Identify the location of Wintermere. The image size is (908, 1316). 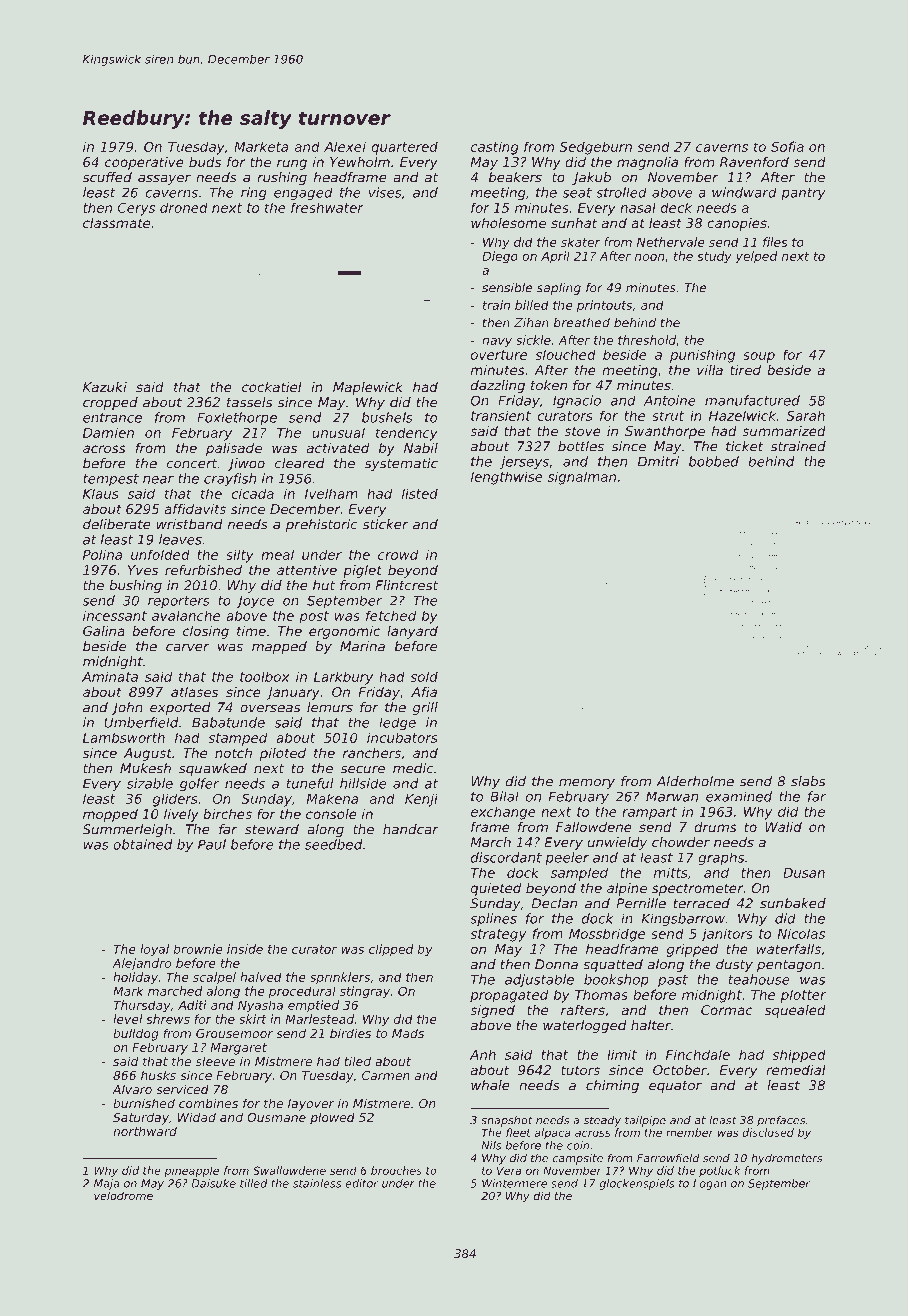
(514, 1183).
